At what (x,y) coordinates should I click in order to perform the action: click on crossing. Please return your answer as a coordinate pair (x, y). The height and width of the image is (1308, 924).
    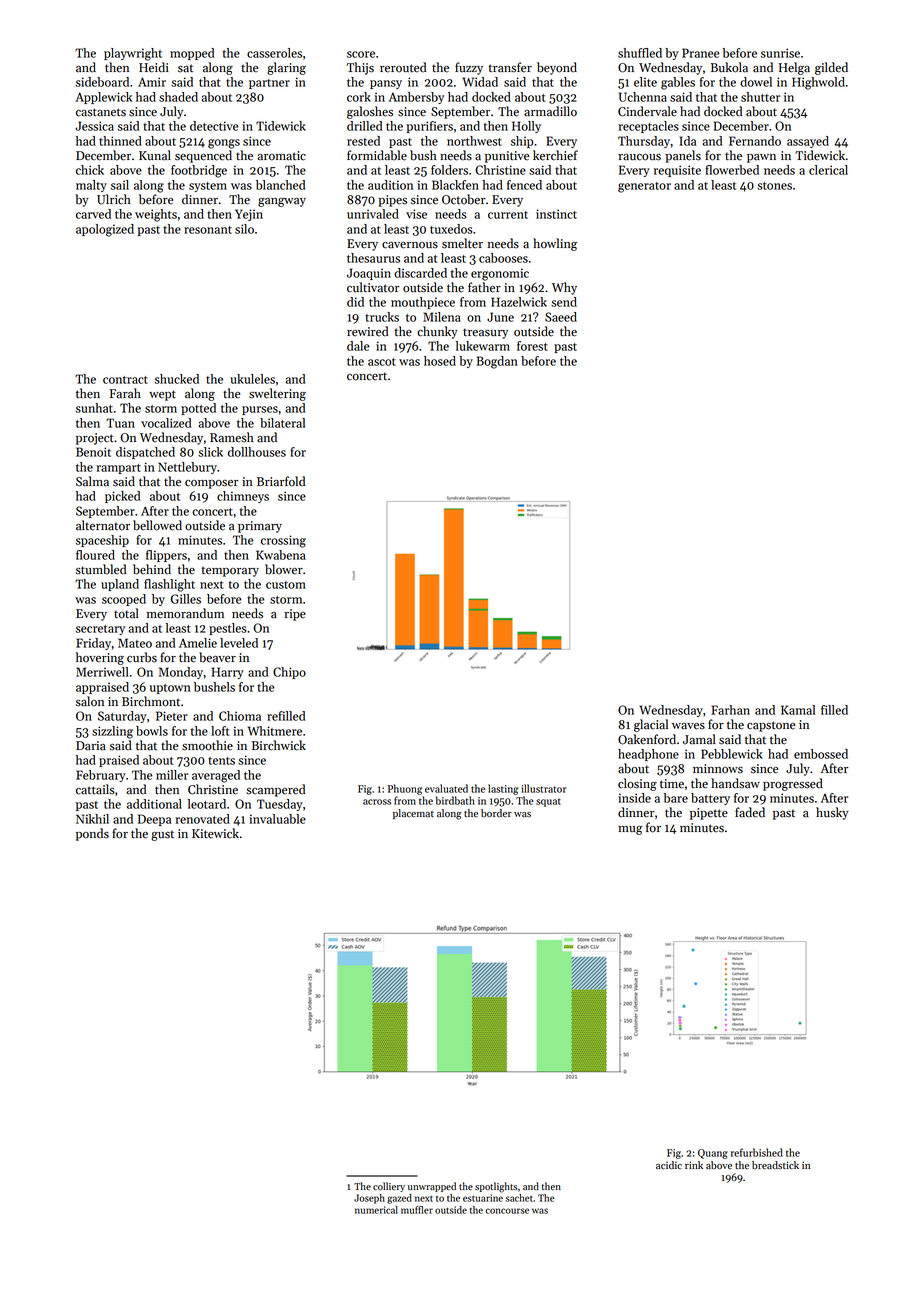
    Looking at the image, I should click on (283, 541).
